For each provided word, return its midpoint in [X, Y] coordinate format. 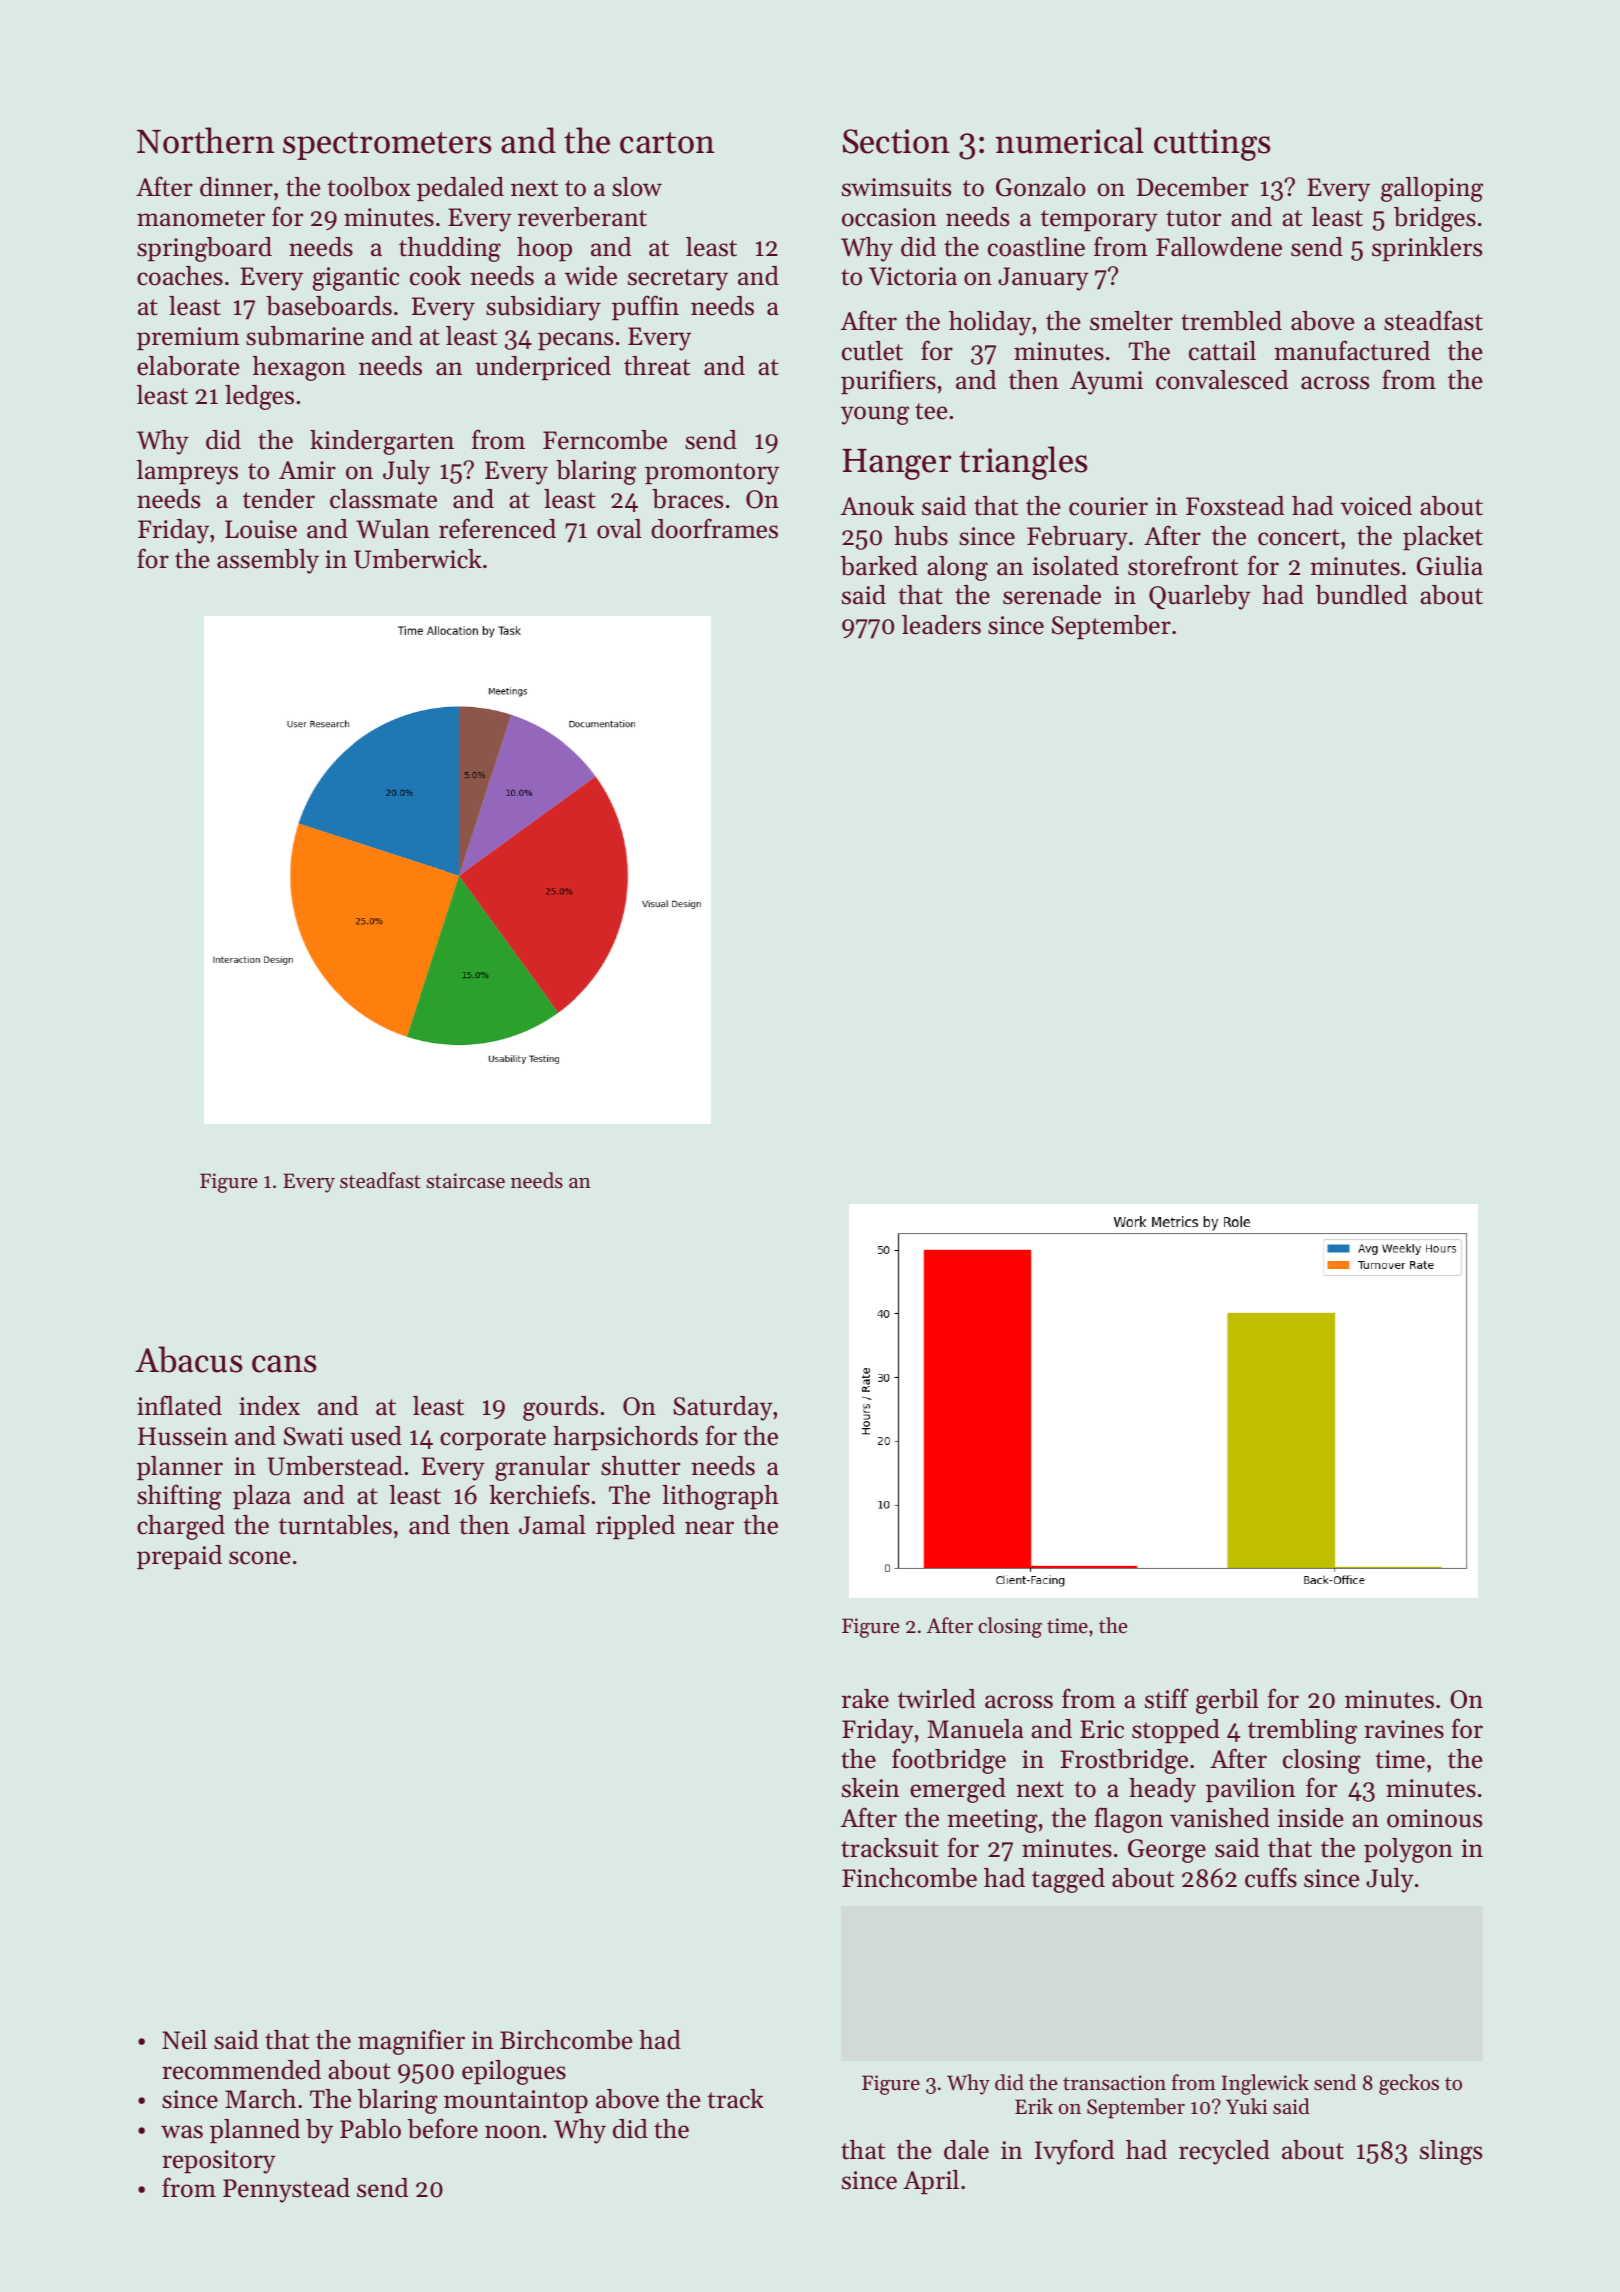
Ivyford [1074, 2152]
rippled [635, 1527]
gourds [560, 1408]
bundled [1361, 595]
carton [667, 143]
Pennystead [286, 2190]
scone [260, 1558]
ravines [1404, 1729]
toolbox [369, 187]
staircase [465, 1181]
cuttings [1212, 145]
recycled [1224, 2152]
